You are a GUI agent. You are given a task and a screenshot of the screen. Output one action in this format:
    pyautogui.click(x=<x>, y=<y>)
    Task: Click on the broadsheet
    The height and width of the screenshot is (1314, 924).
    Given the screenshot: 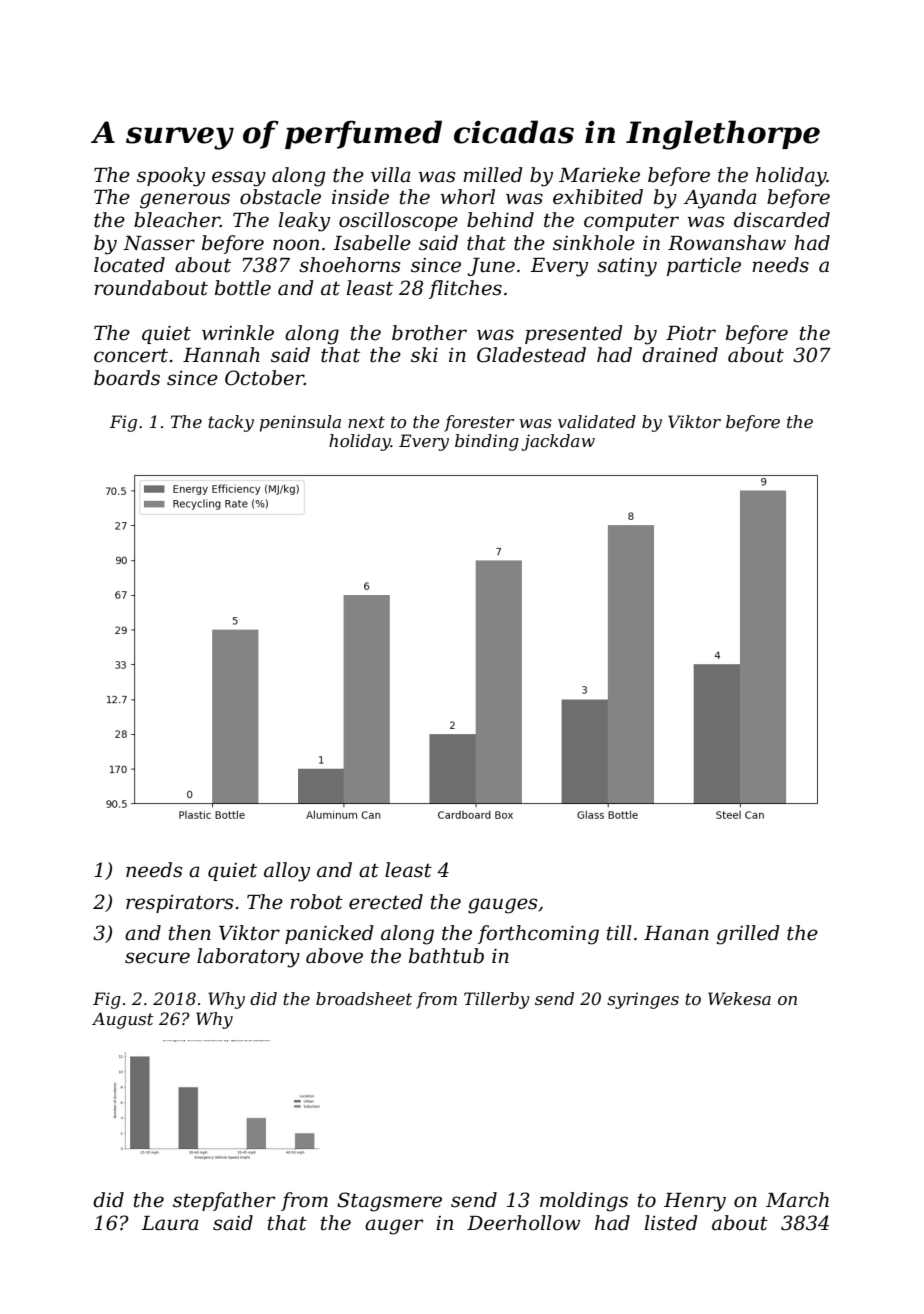 What is the action you would take?
    pyautogui.click(x=364, y=998)
